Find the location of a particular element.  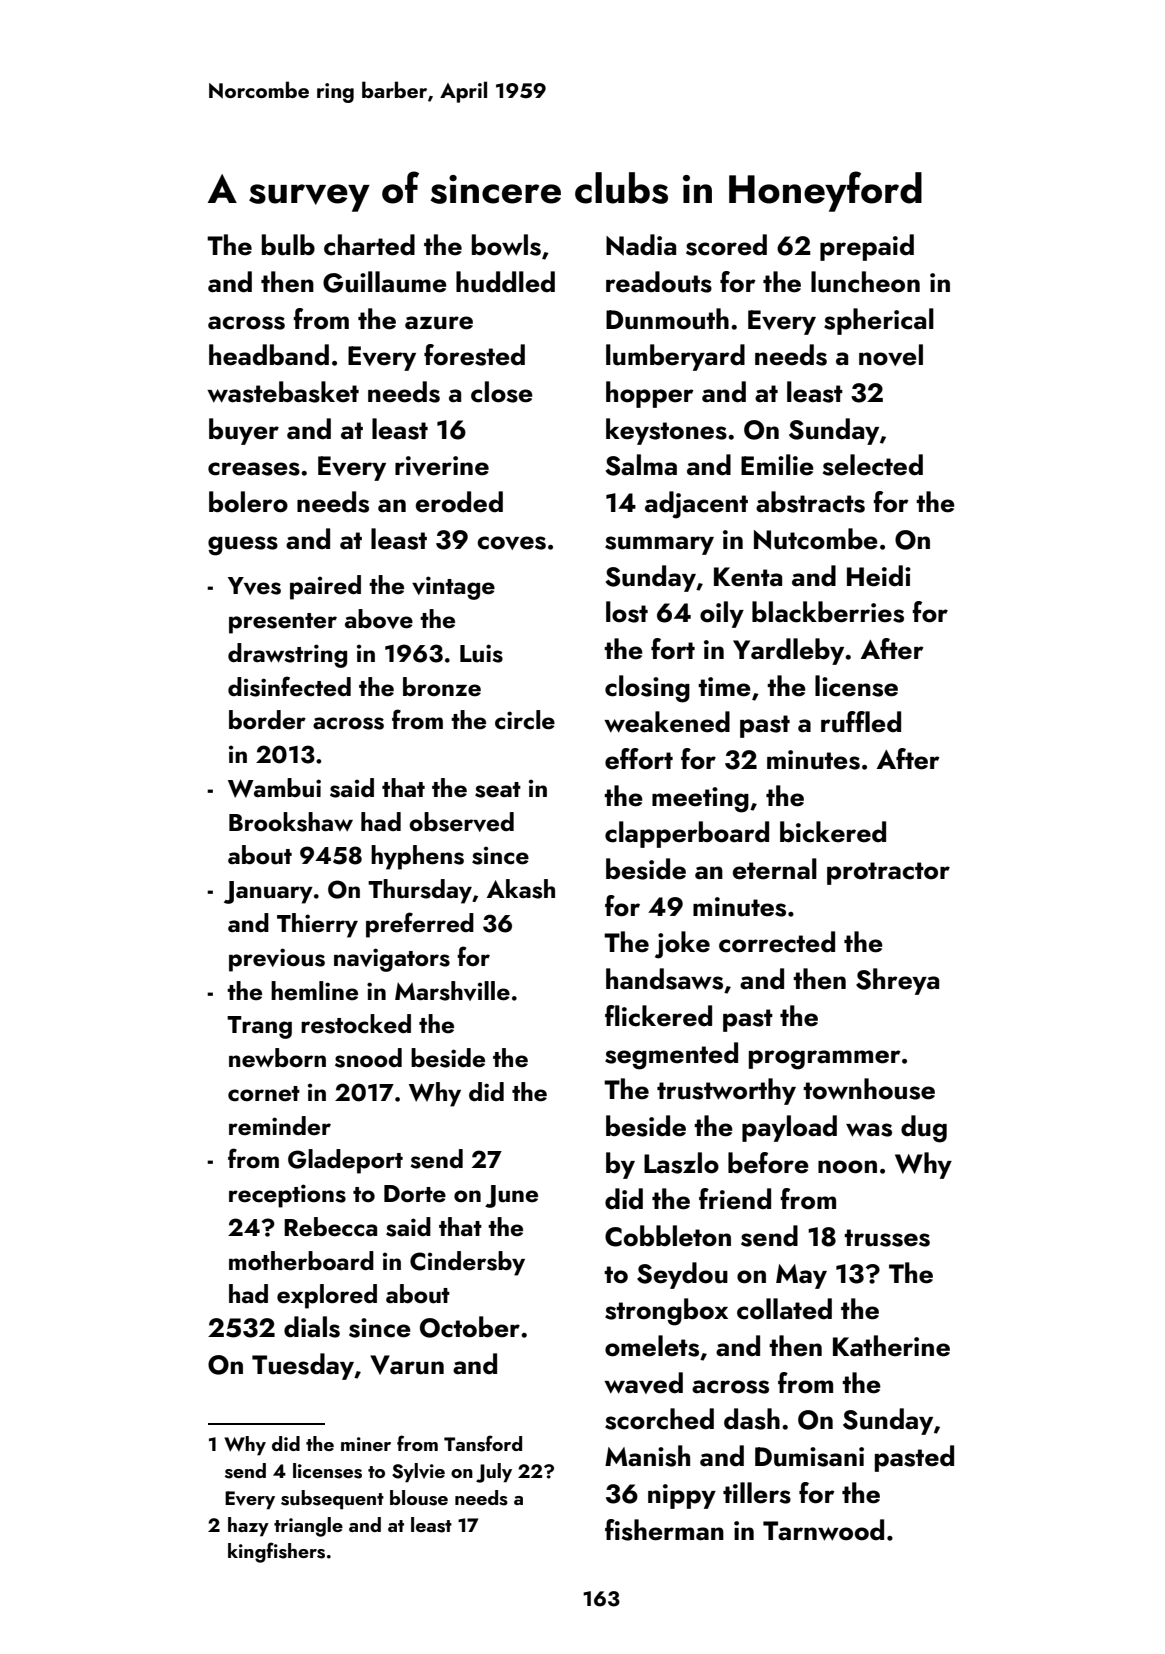

border is located at coordinates (267, 720).
